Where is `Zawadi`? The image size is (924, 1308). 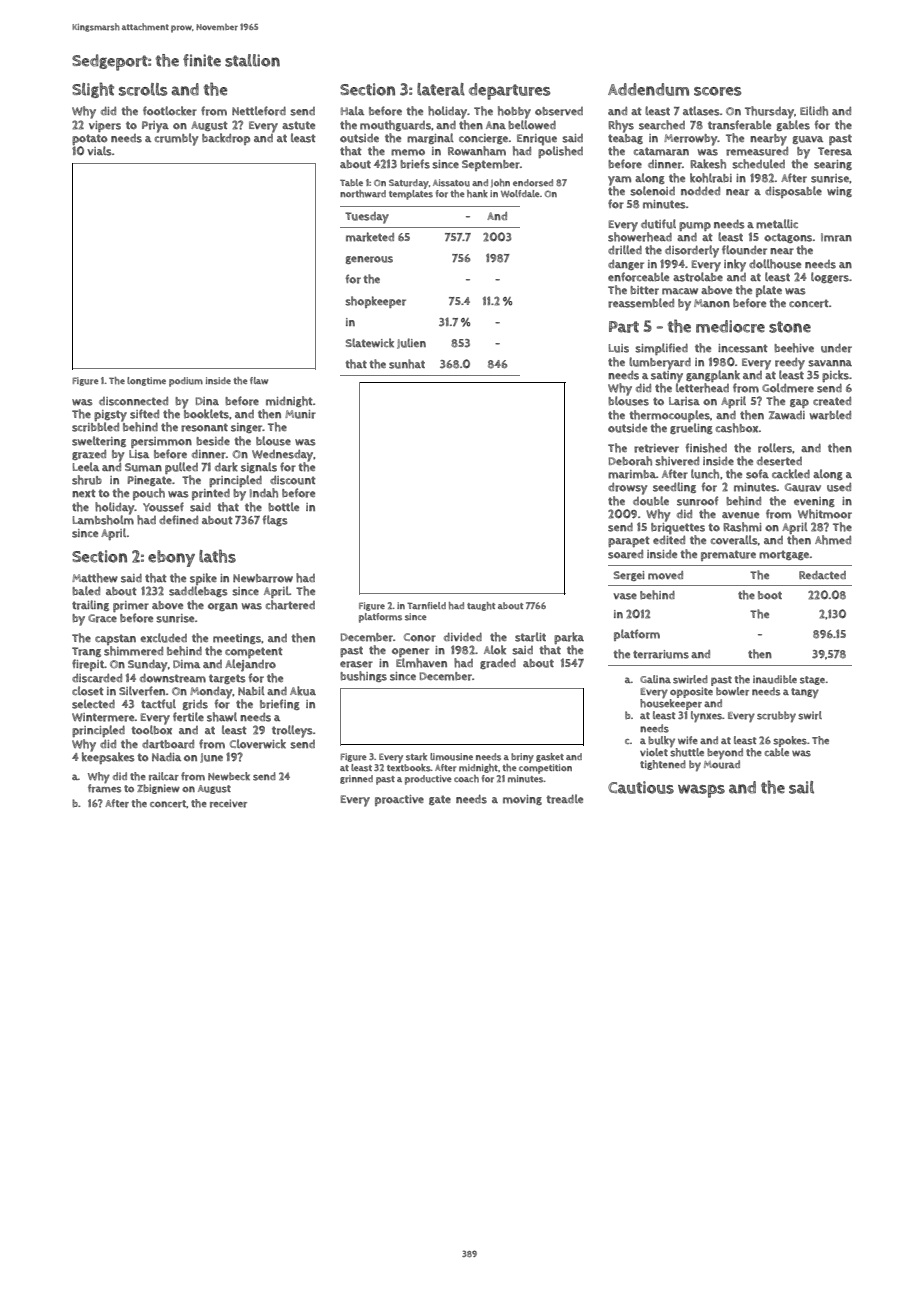 Zawadi is located at coordinates (787, 415).
